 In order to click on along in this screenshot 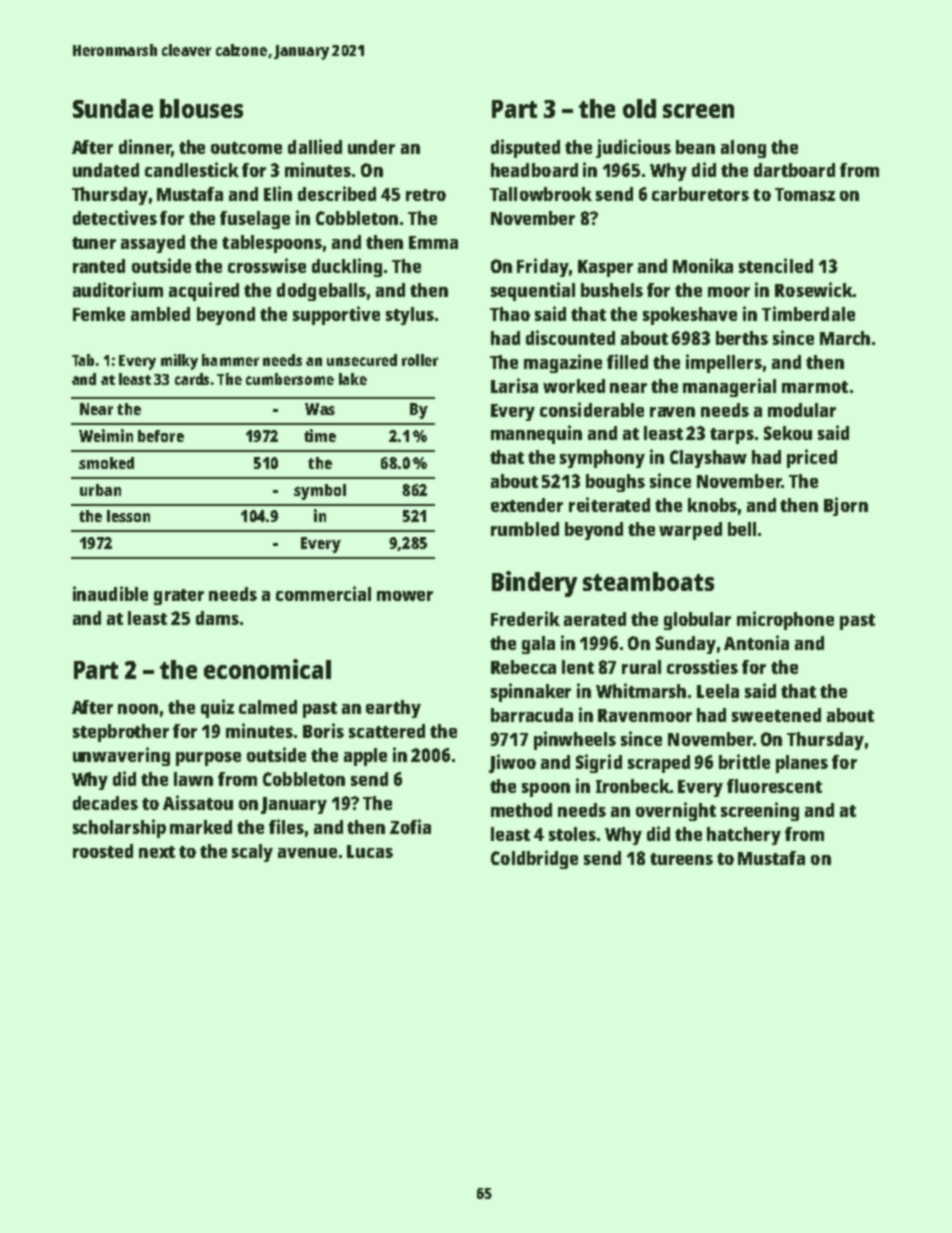, I will do `click(743, 149)`.
